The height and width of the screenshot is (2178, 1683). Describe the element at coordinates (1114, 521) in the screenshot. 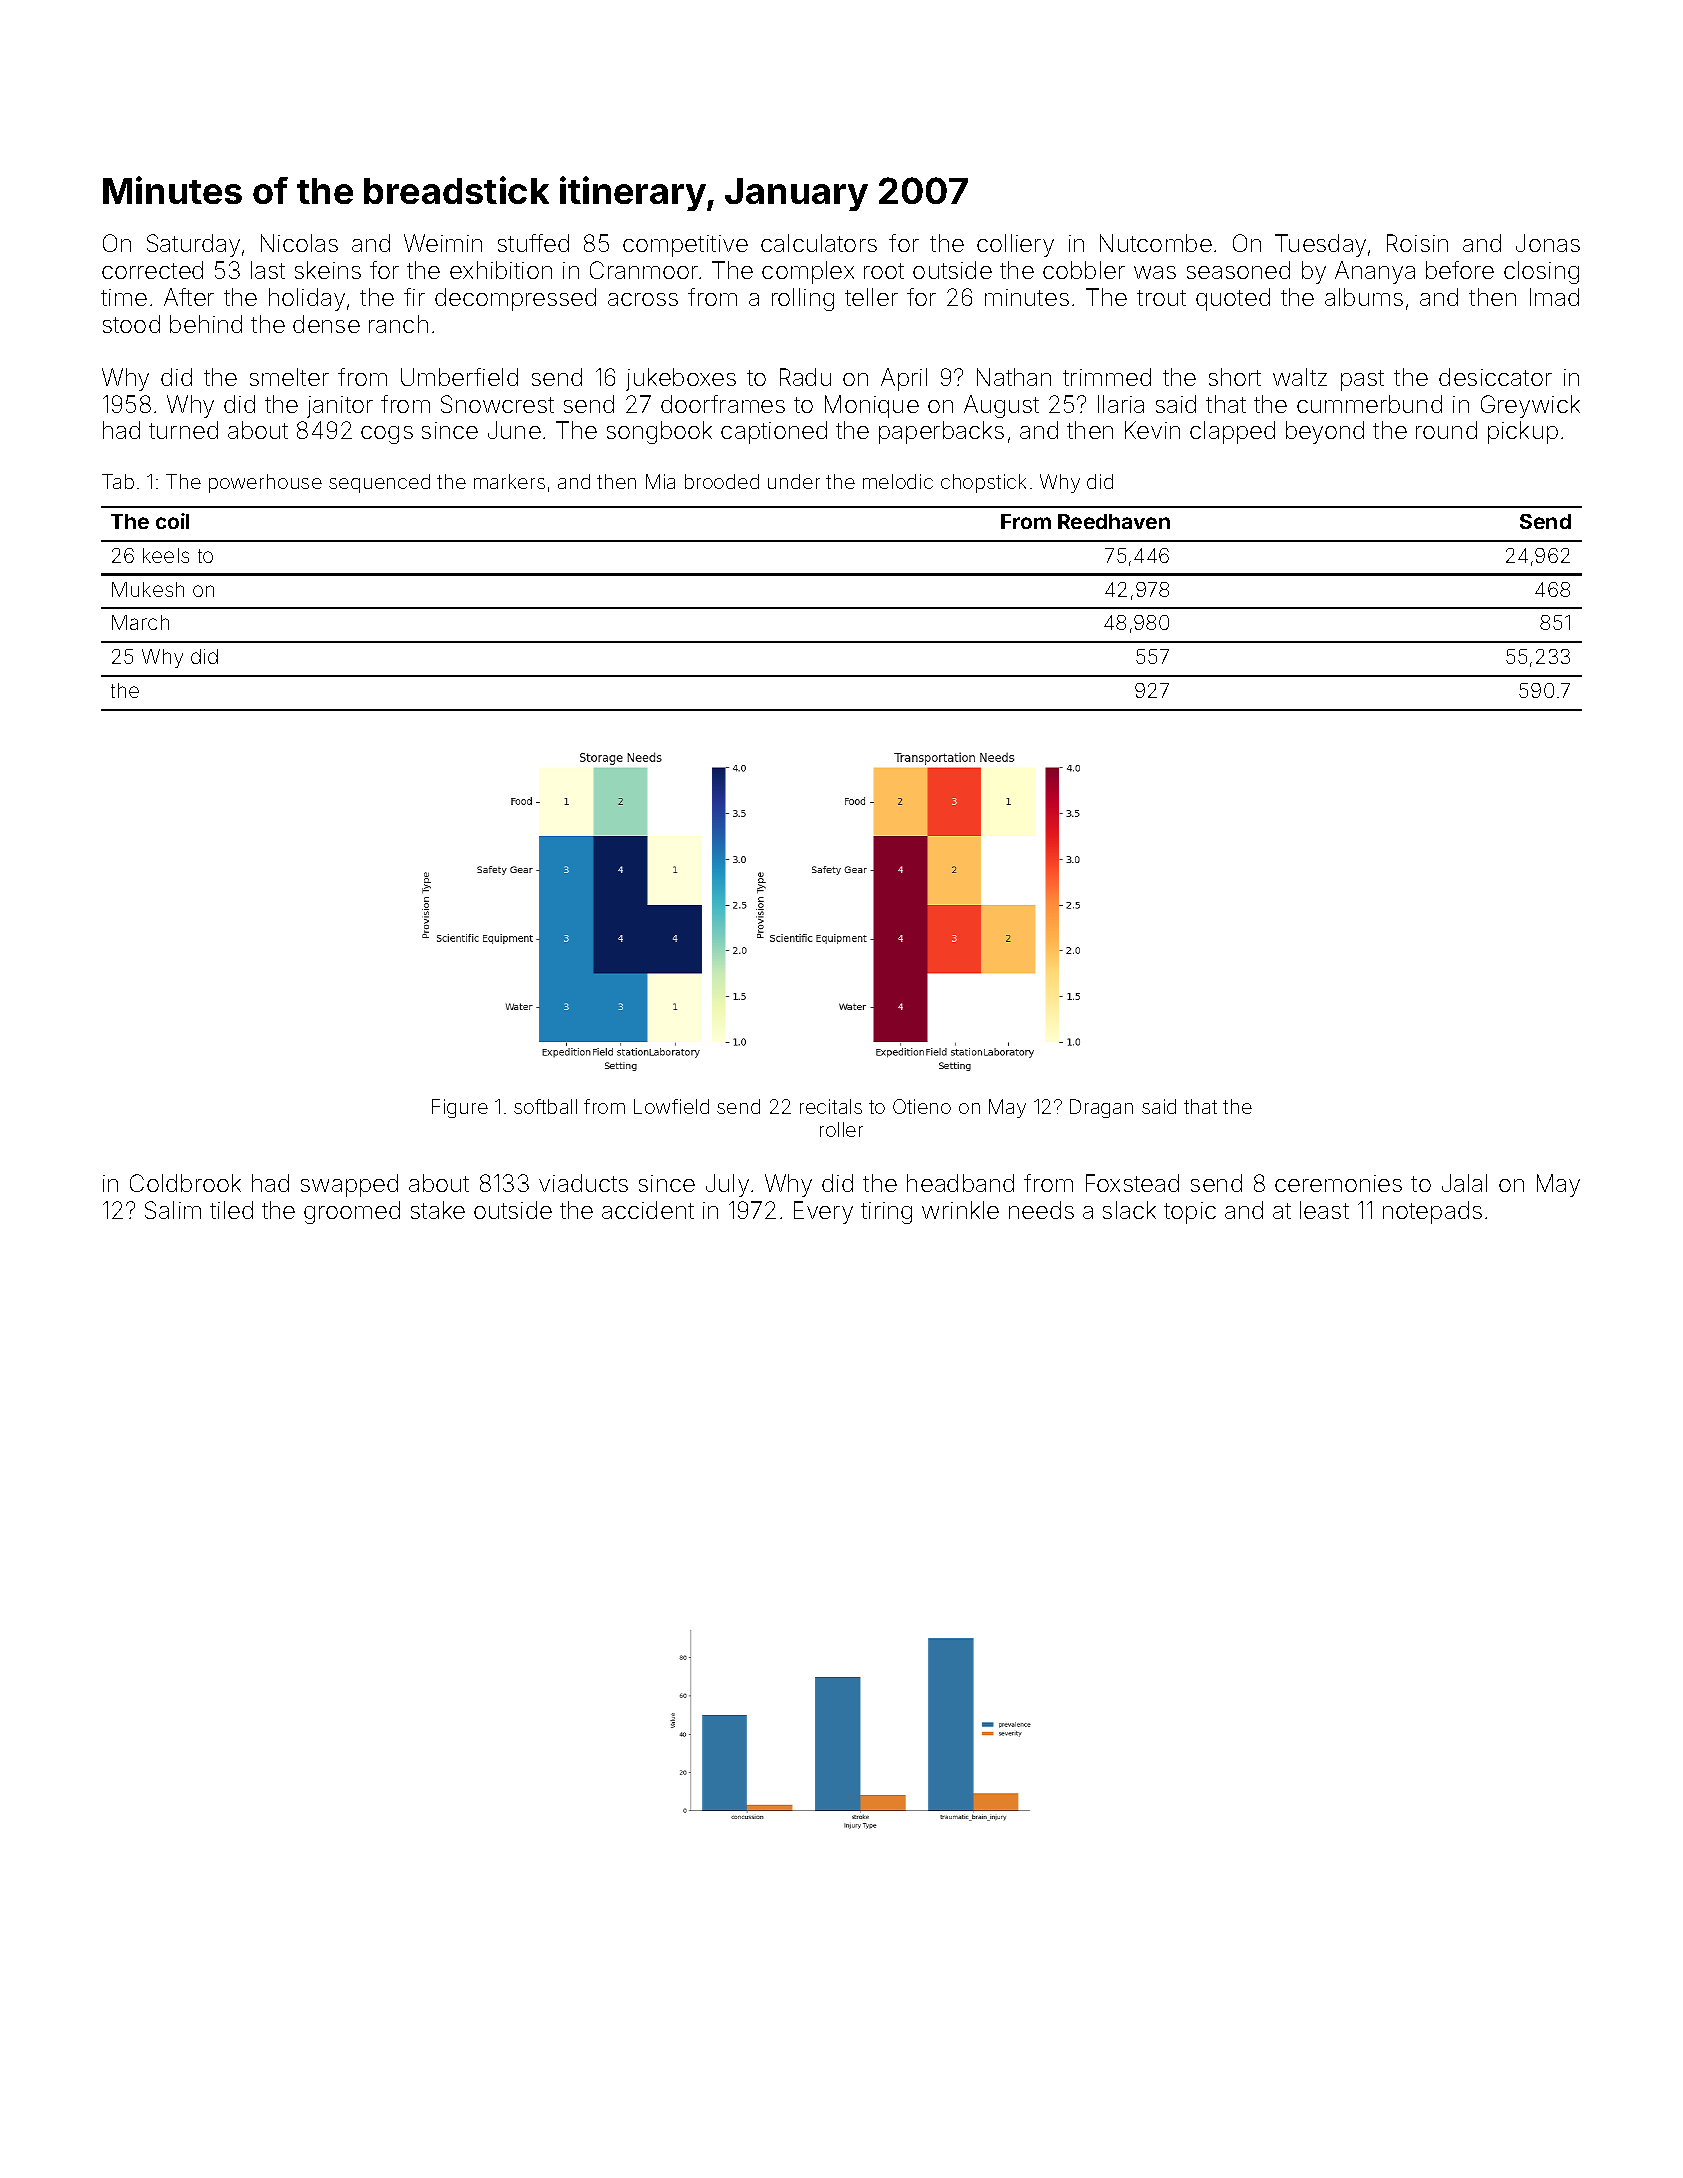

I see `Reedhaven` at that location.
